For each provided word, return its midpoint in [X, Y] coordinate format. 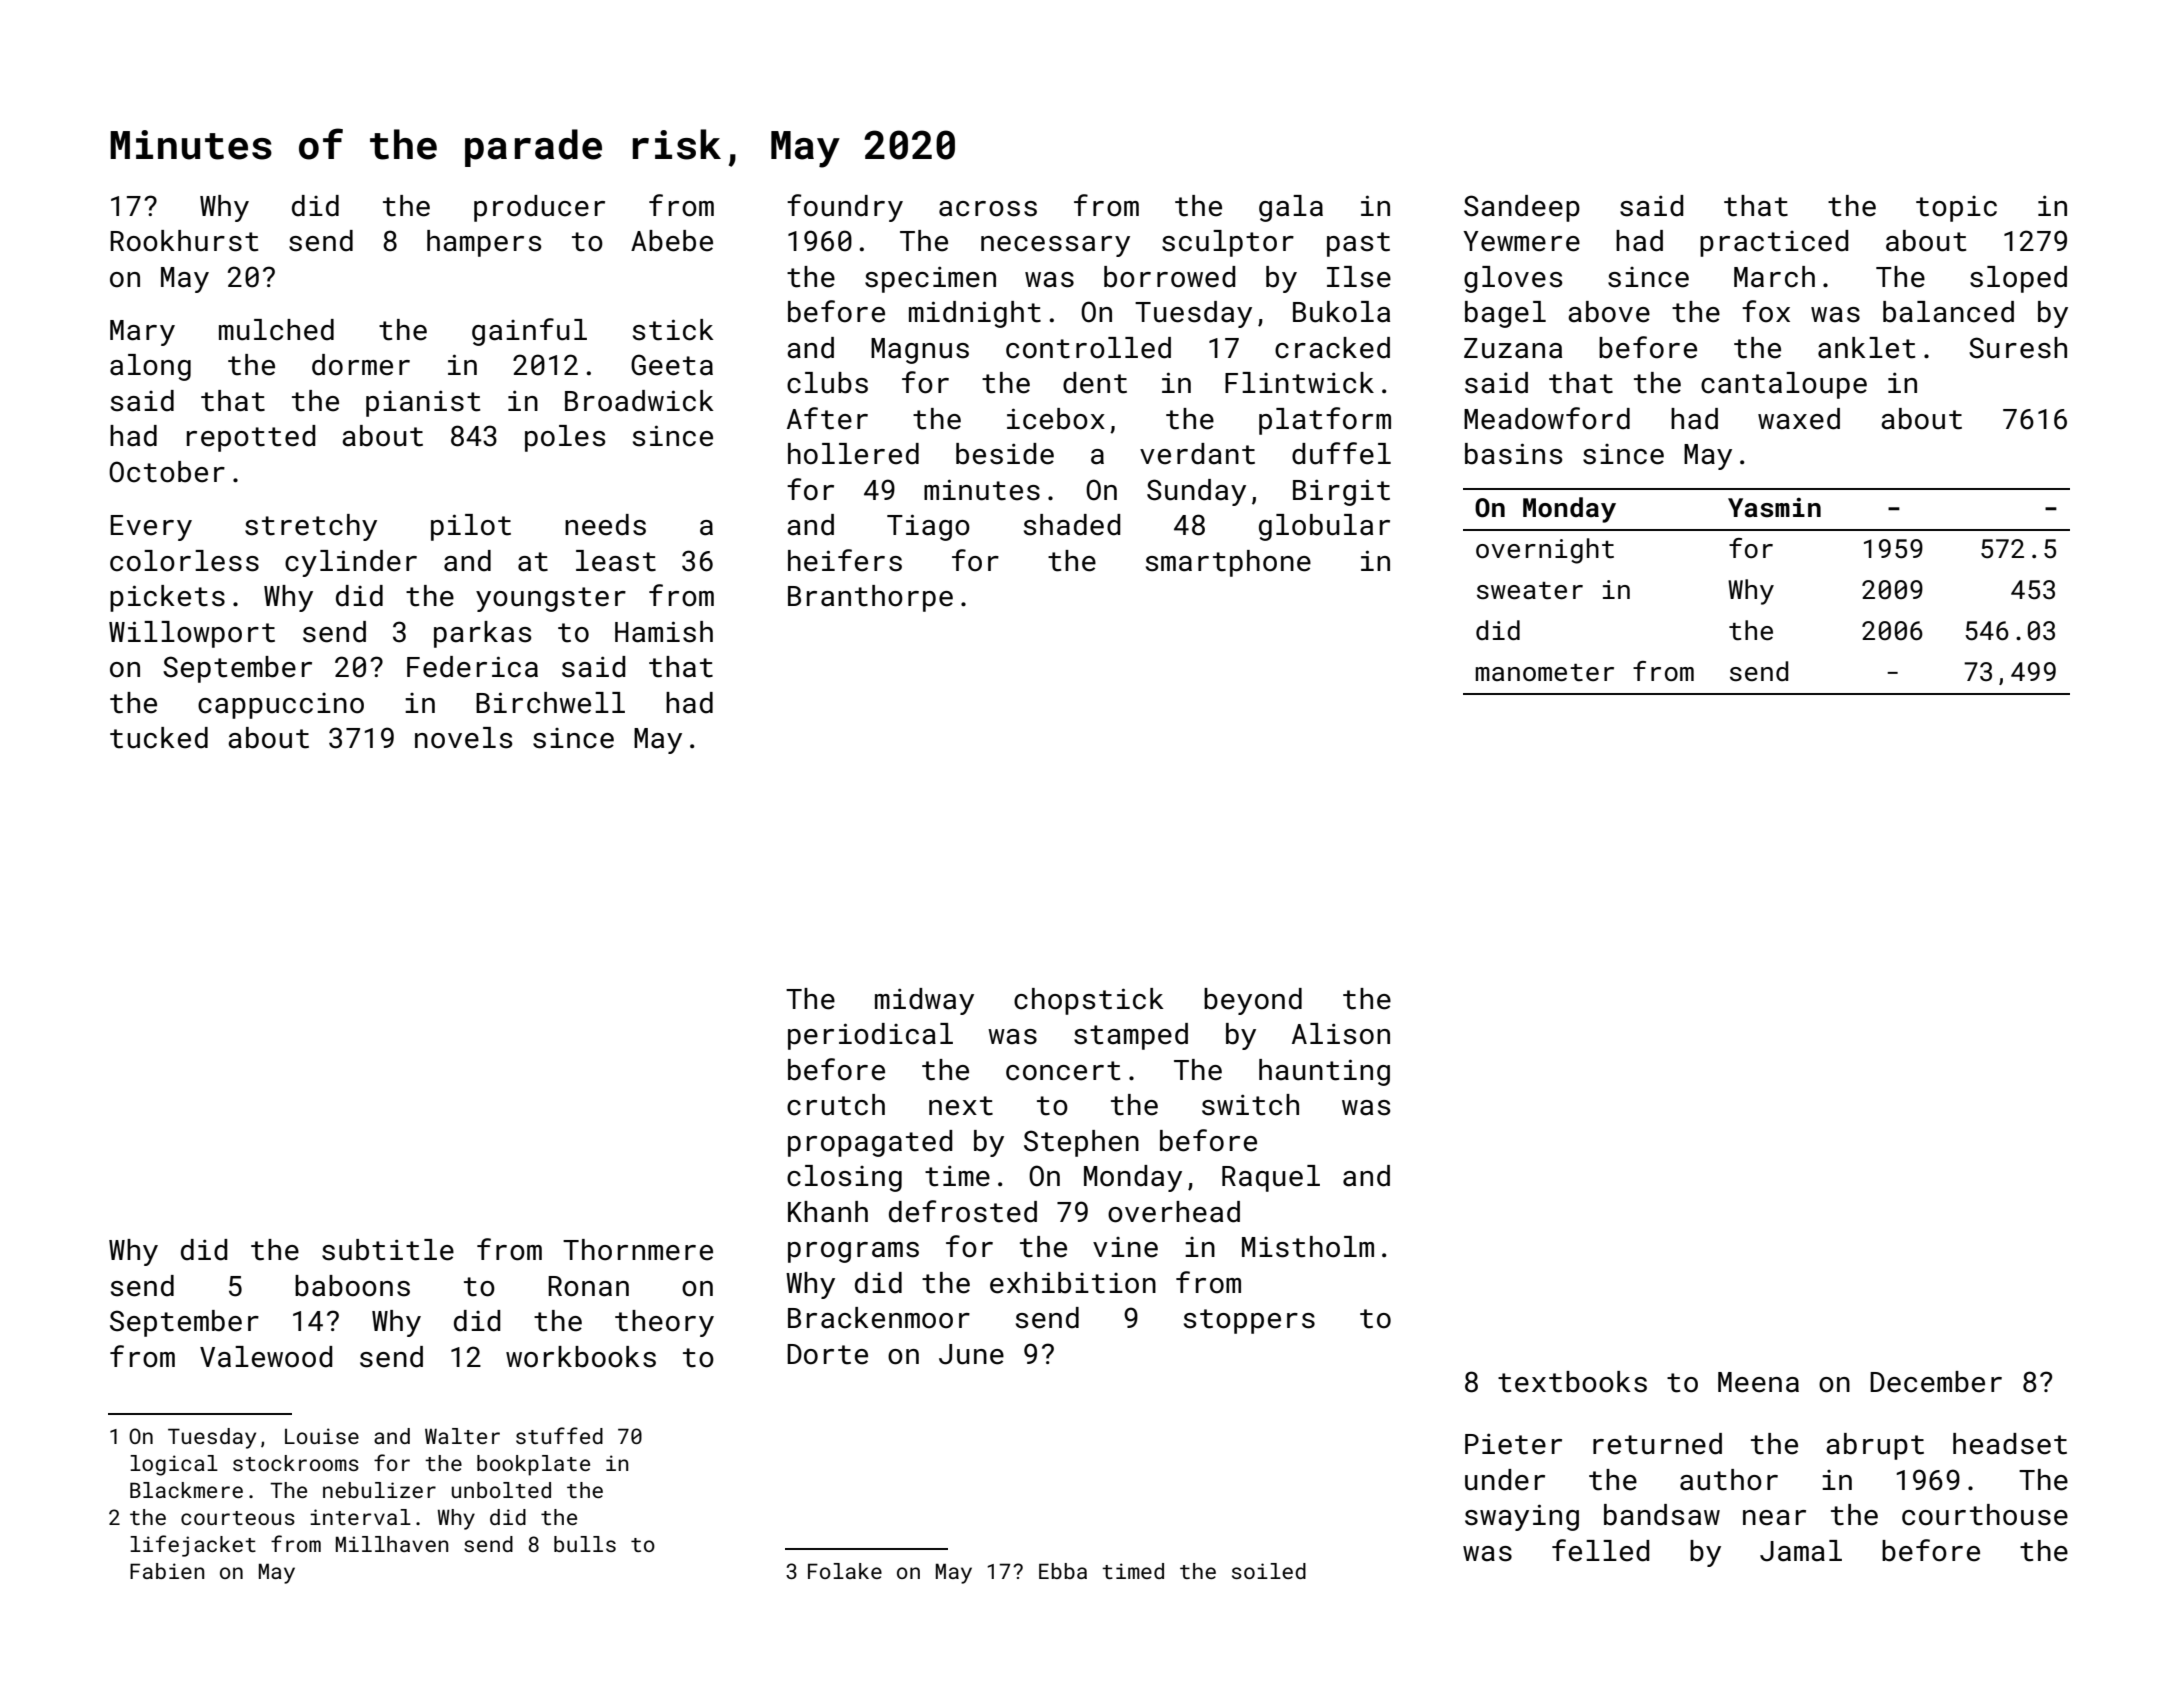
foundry [845, 208]
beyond [1253, 1001]
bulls [585, 1544]
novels [463, 738]
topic [1956, 209]
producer [539, 208]
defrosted [963, 1211]
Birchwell [550, 703]
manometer [1545, 673]
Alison [1341, 1034]
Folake [845, 1571]
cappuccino [281, 706]
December [1936, 1382]
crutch [836, 1105]
